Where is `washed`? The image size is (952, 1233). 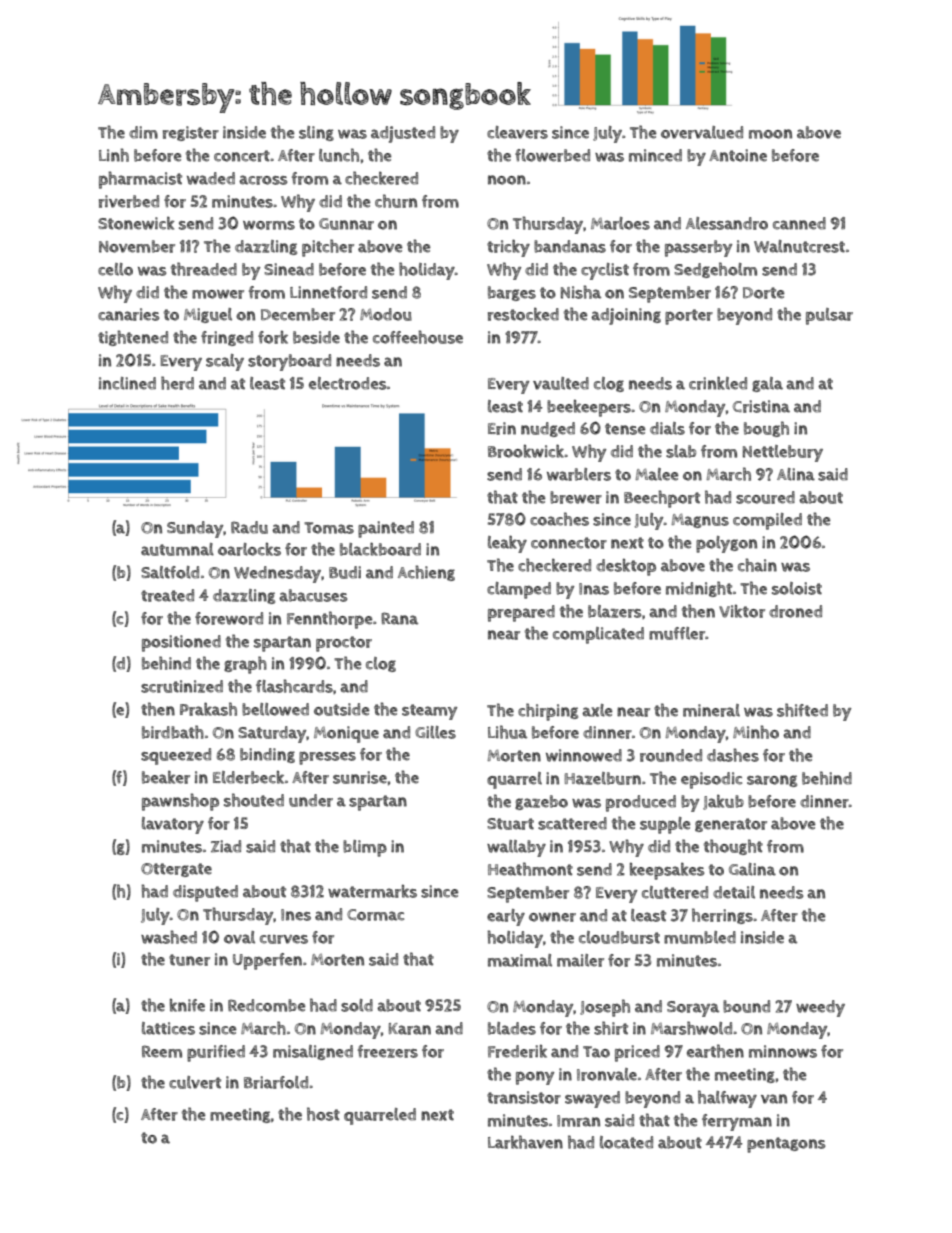 washed is located at coordinates (169, 937).
